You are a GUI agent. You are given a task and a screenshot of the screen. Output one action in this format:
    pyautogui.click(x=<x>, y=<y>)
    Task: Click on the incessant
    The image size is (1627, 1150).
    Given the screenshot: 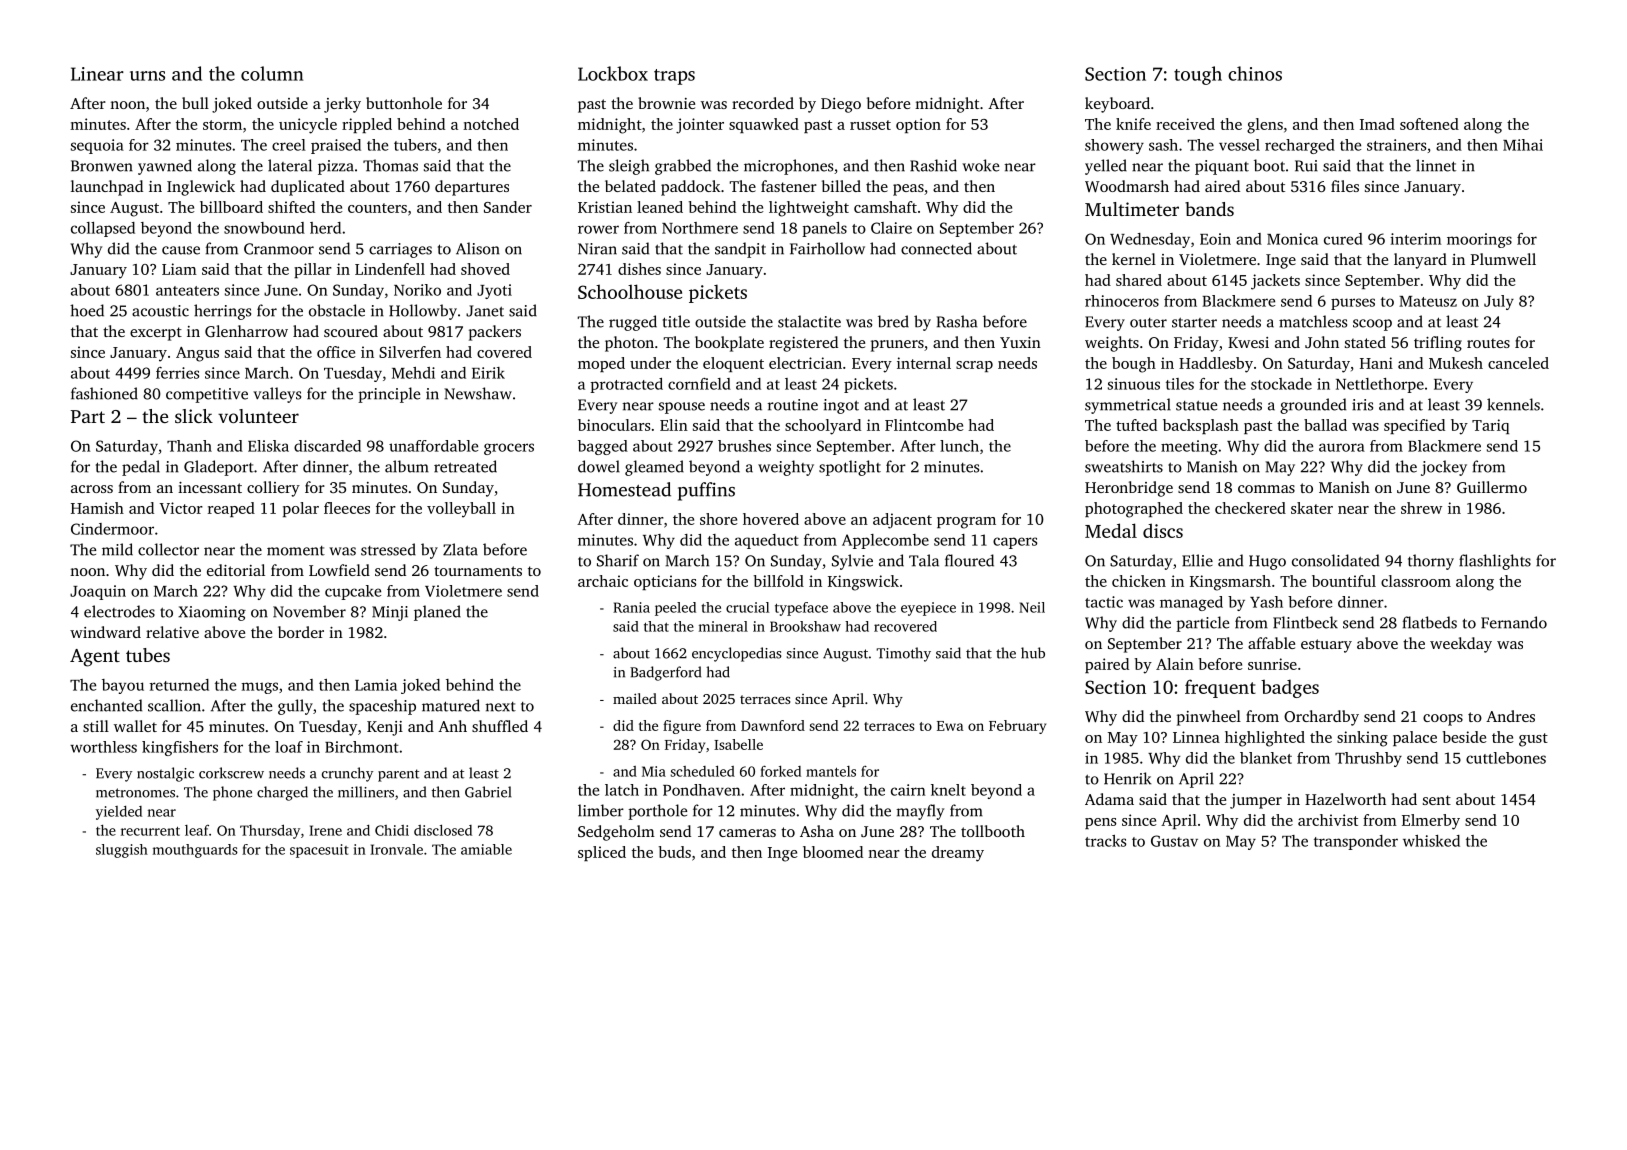 What is the action you would take?
    pyautogui.click(x=210, y=487)
